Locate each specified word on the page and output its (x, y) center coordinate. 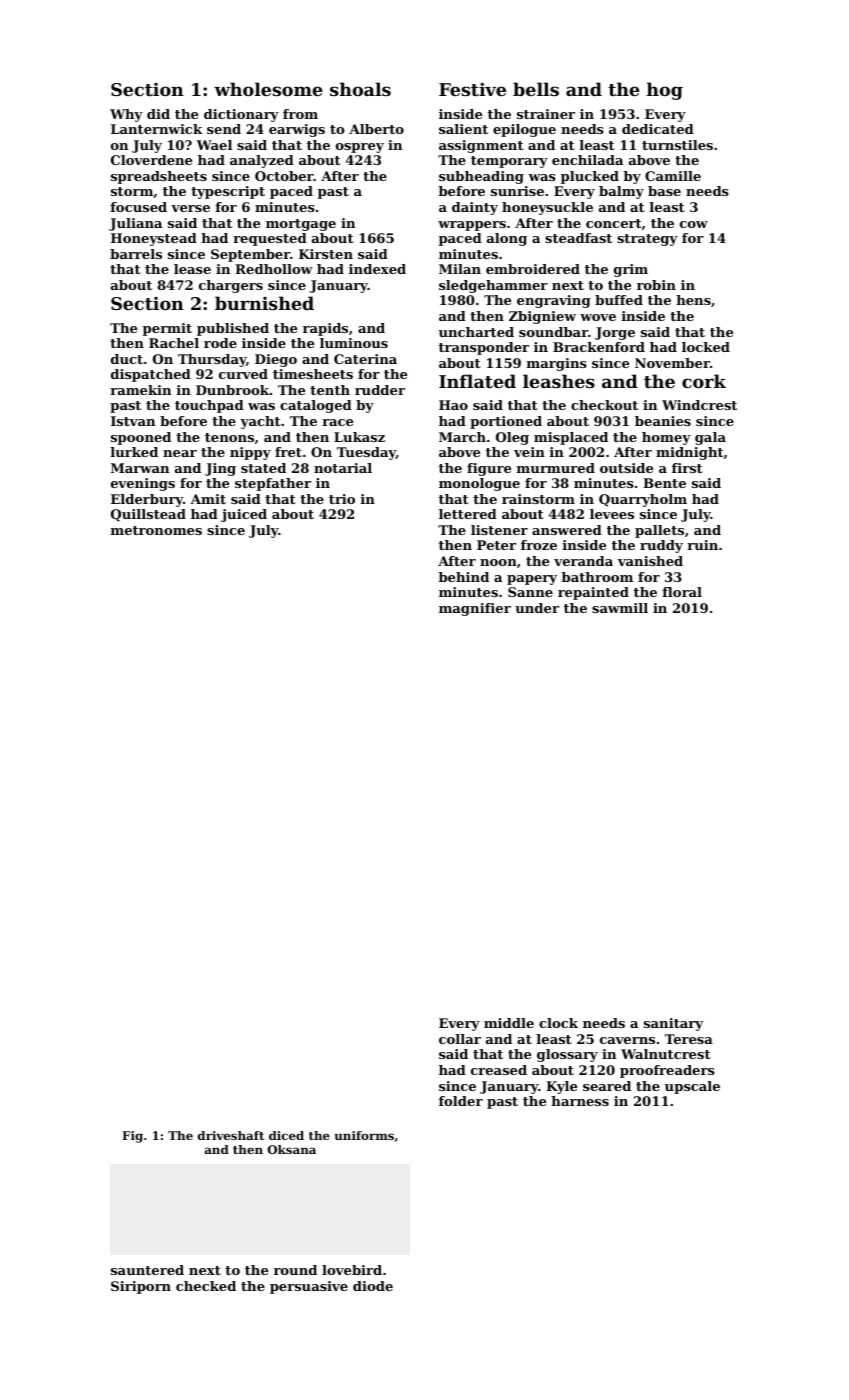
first (687, 468)
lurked (134, 452)
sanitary (673, 1024)
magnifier (475, 609)
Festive (472, 89)
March (462, 437)
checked (206, 1286)
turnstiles (677, 145)
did (158, 114)
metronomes (156, 530)
